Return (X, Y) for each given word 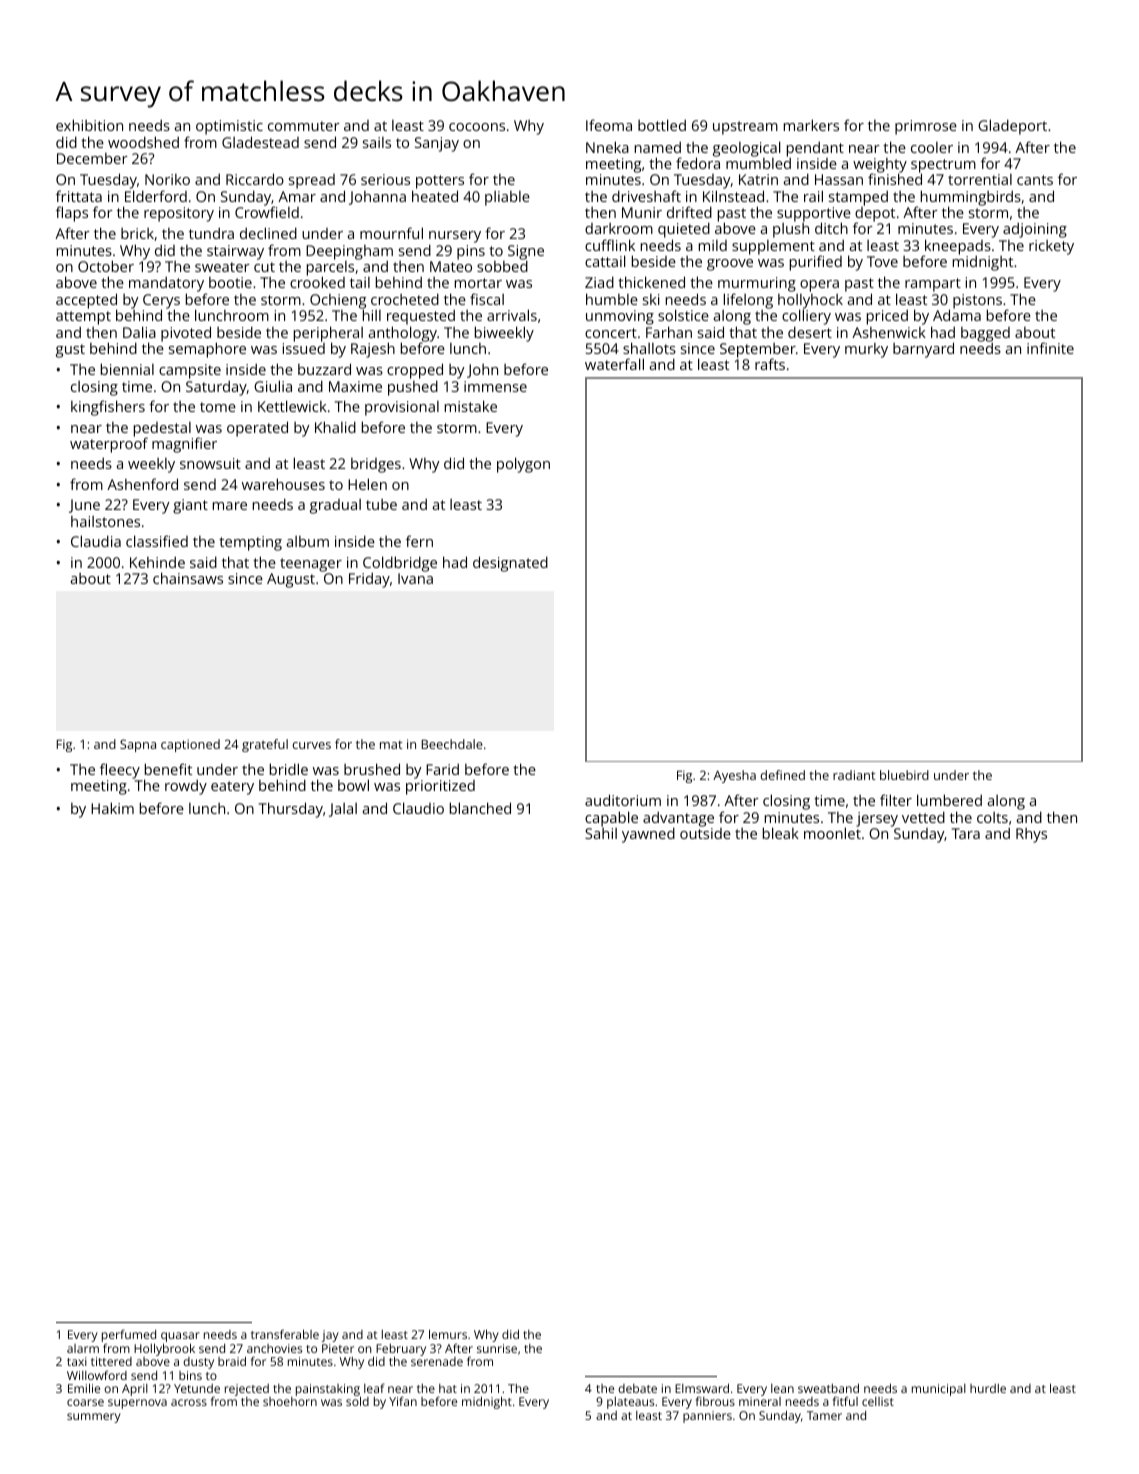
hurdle (988, 1388)
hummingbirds (971, 198)
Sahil (601, 833)
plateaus (630, 1403)
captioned (190, 745)
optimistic (229, 127)
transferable (285, 1334)
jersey (877, 819)
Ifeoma (609, 125)
